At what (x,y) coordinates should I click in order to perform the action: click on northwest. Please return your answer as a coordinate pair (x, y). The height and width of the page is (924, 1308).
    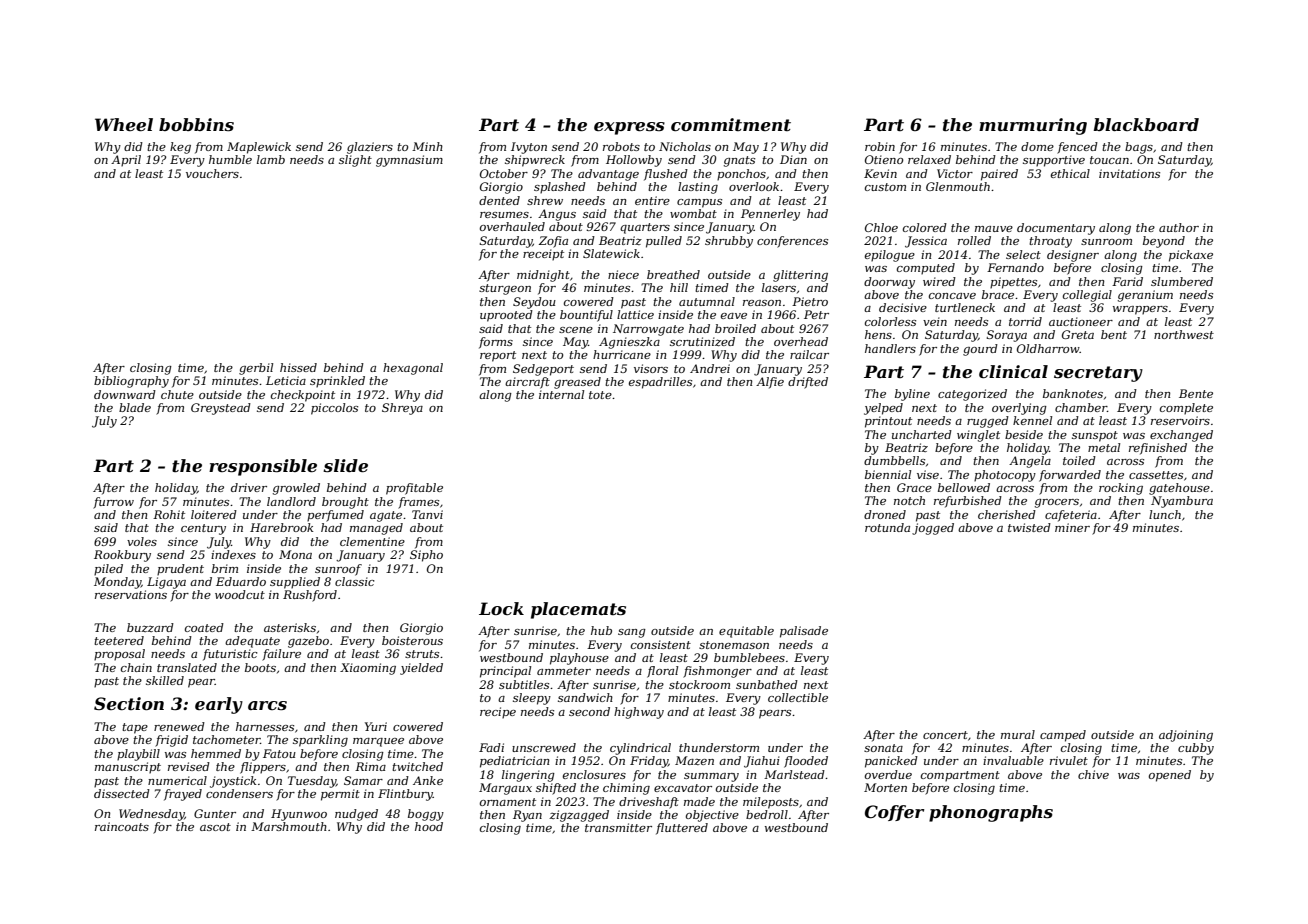
    Looking at the image, I should click on (1184, 334).
